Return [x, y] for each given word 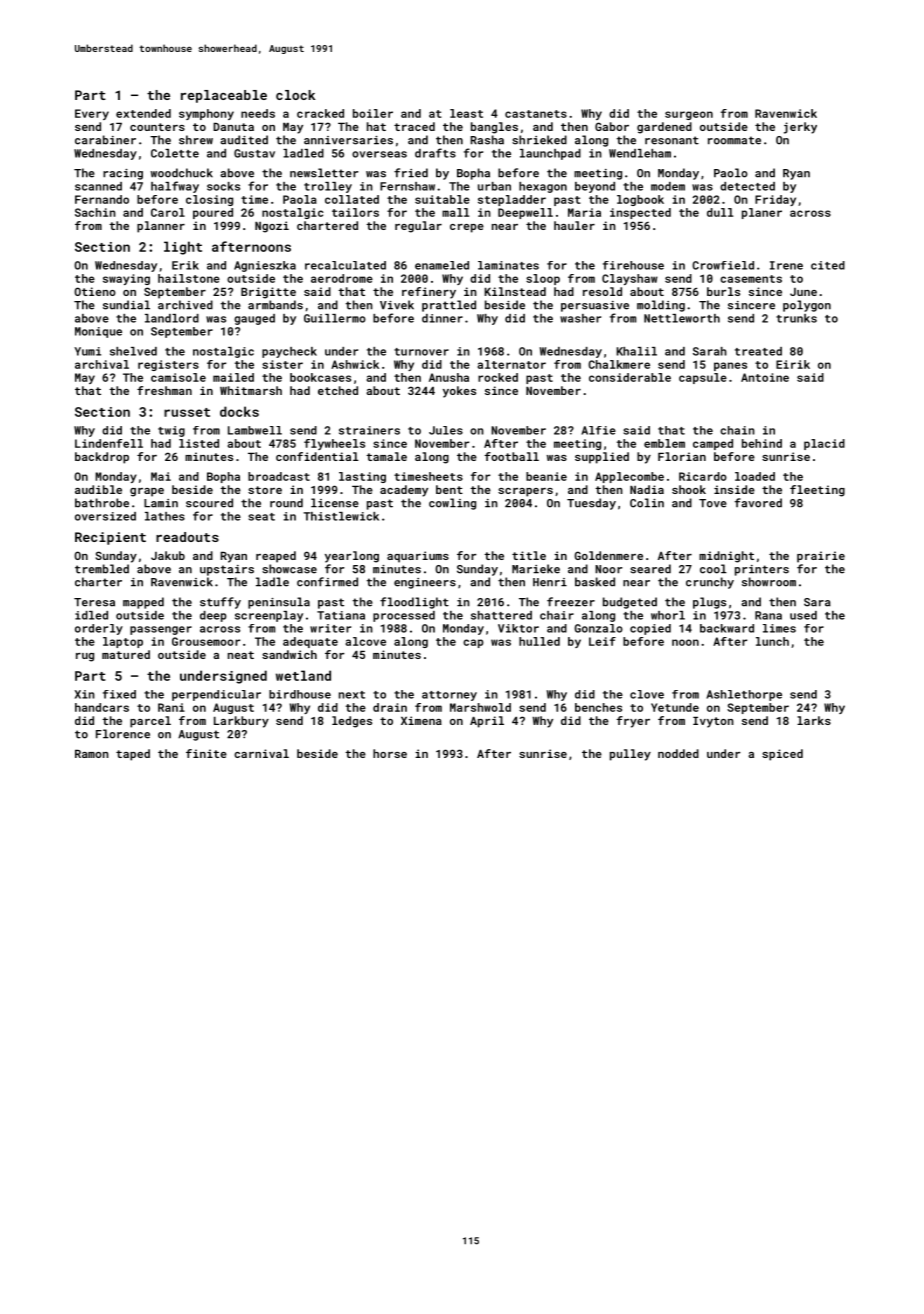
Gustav [254, 153]
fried [411, 173]
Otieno [95, 291]
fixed [119, 694]
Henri [550, 582]
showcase [289, 569]
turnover [421, 352]
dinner [442, 318]
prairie [821, 557]
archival [102, 364]
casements [751, 279]
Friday [775, 200]
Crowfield [723, 265]
